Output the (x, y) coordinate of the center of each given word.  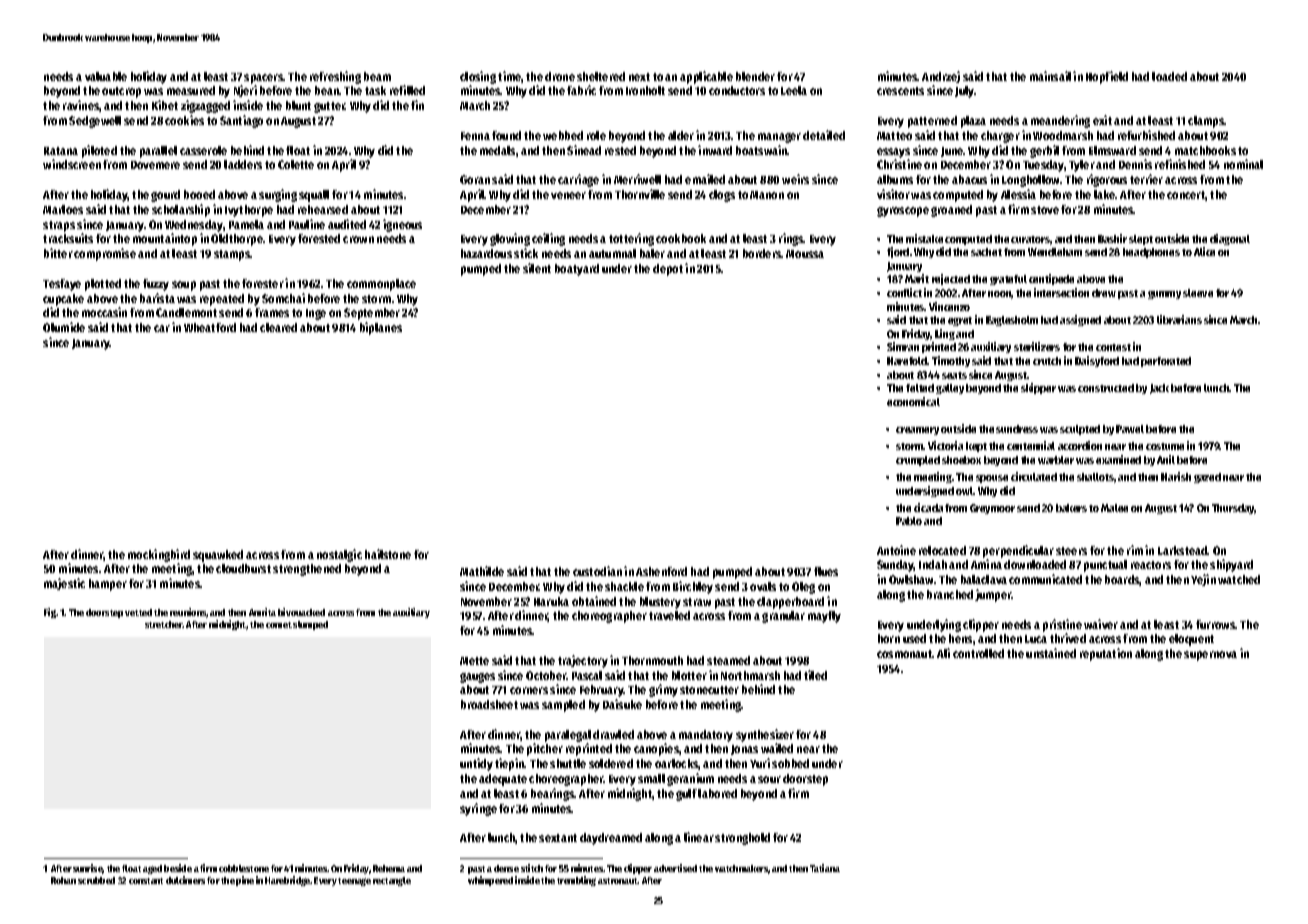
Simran (903, 346)
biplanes (381, 328)
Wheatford (210, 327)
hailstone (388, 554)
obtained (594, 601)
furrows (1216, 624)
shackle (624, 586)
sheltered (601, 76)
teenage (354, 882)
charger (1000, 137)
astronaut (618, 881)
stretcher (164, 624)
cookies (184, 120)
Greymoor (992, 509)
